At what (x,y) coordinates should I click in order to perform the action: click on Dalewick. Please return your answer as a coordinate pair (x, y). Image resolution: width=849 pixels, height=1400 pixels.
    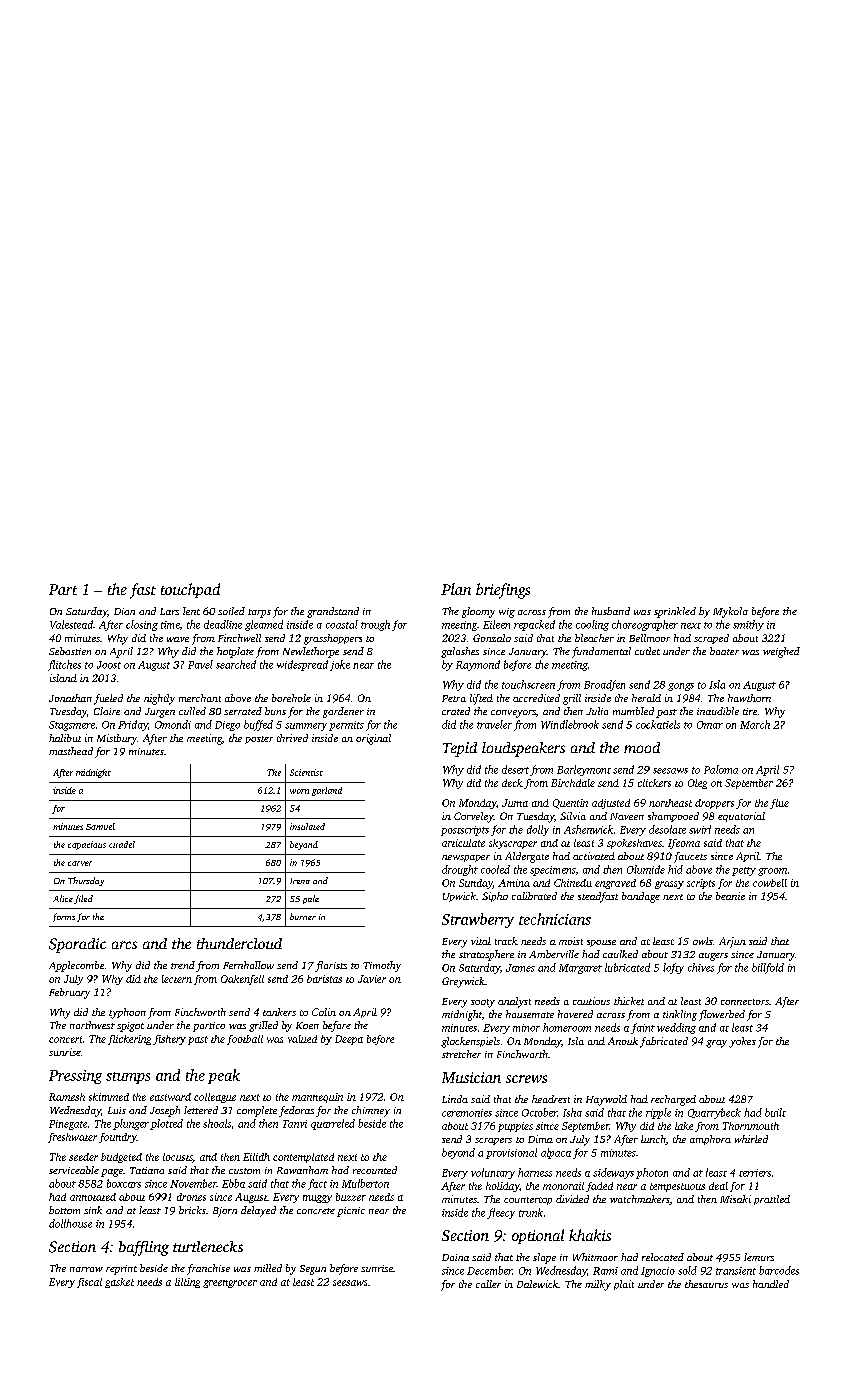
    Looking at the image, I should click on (537, 1284).
